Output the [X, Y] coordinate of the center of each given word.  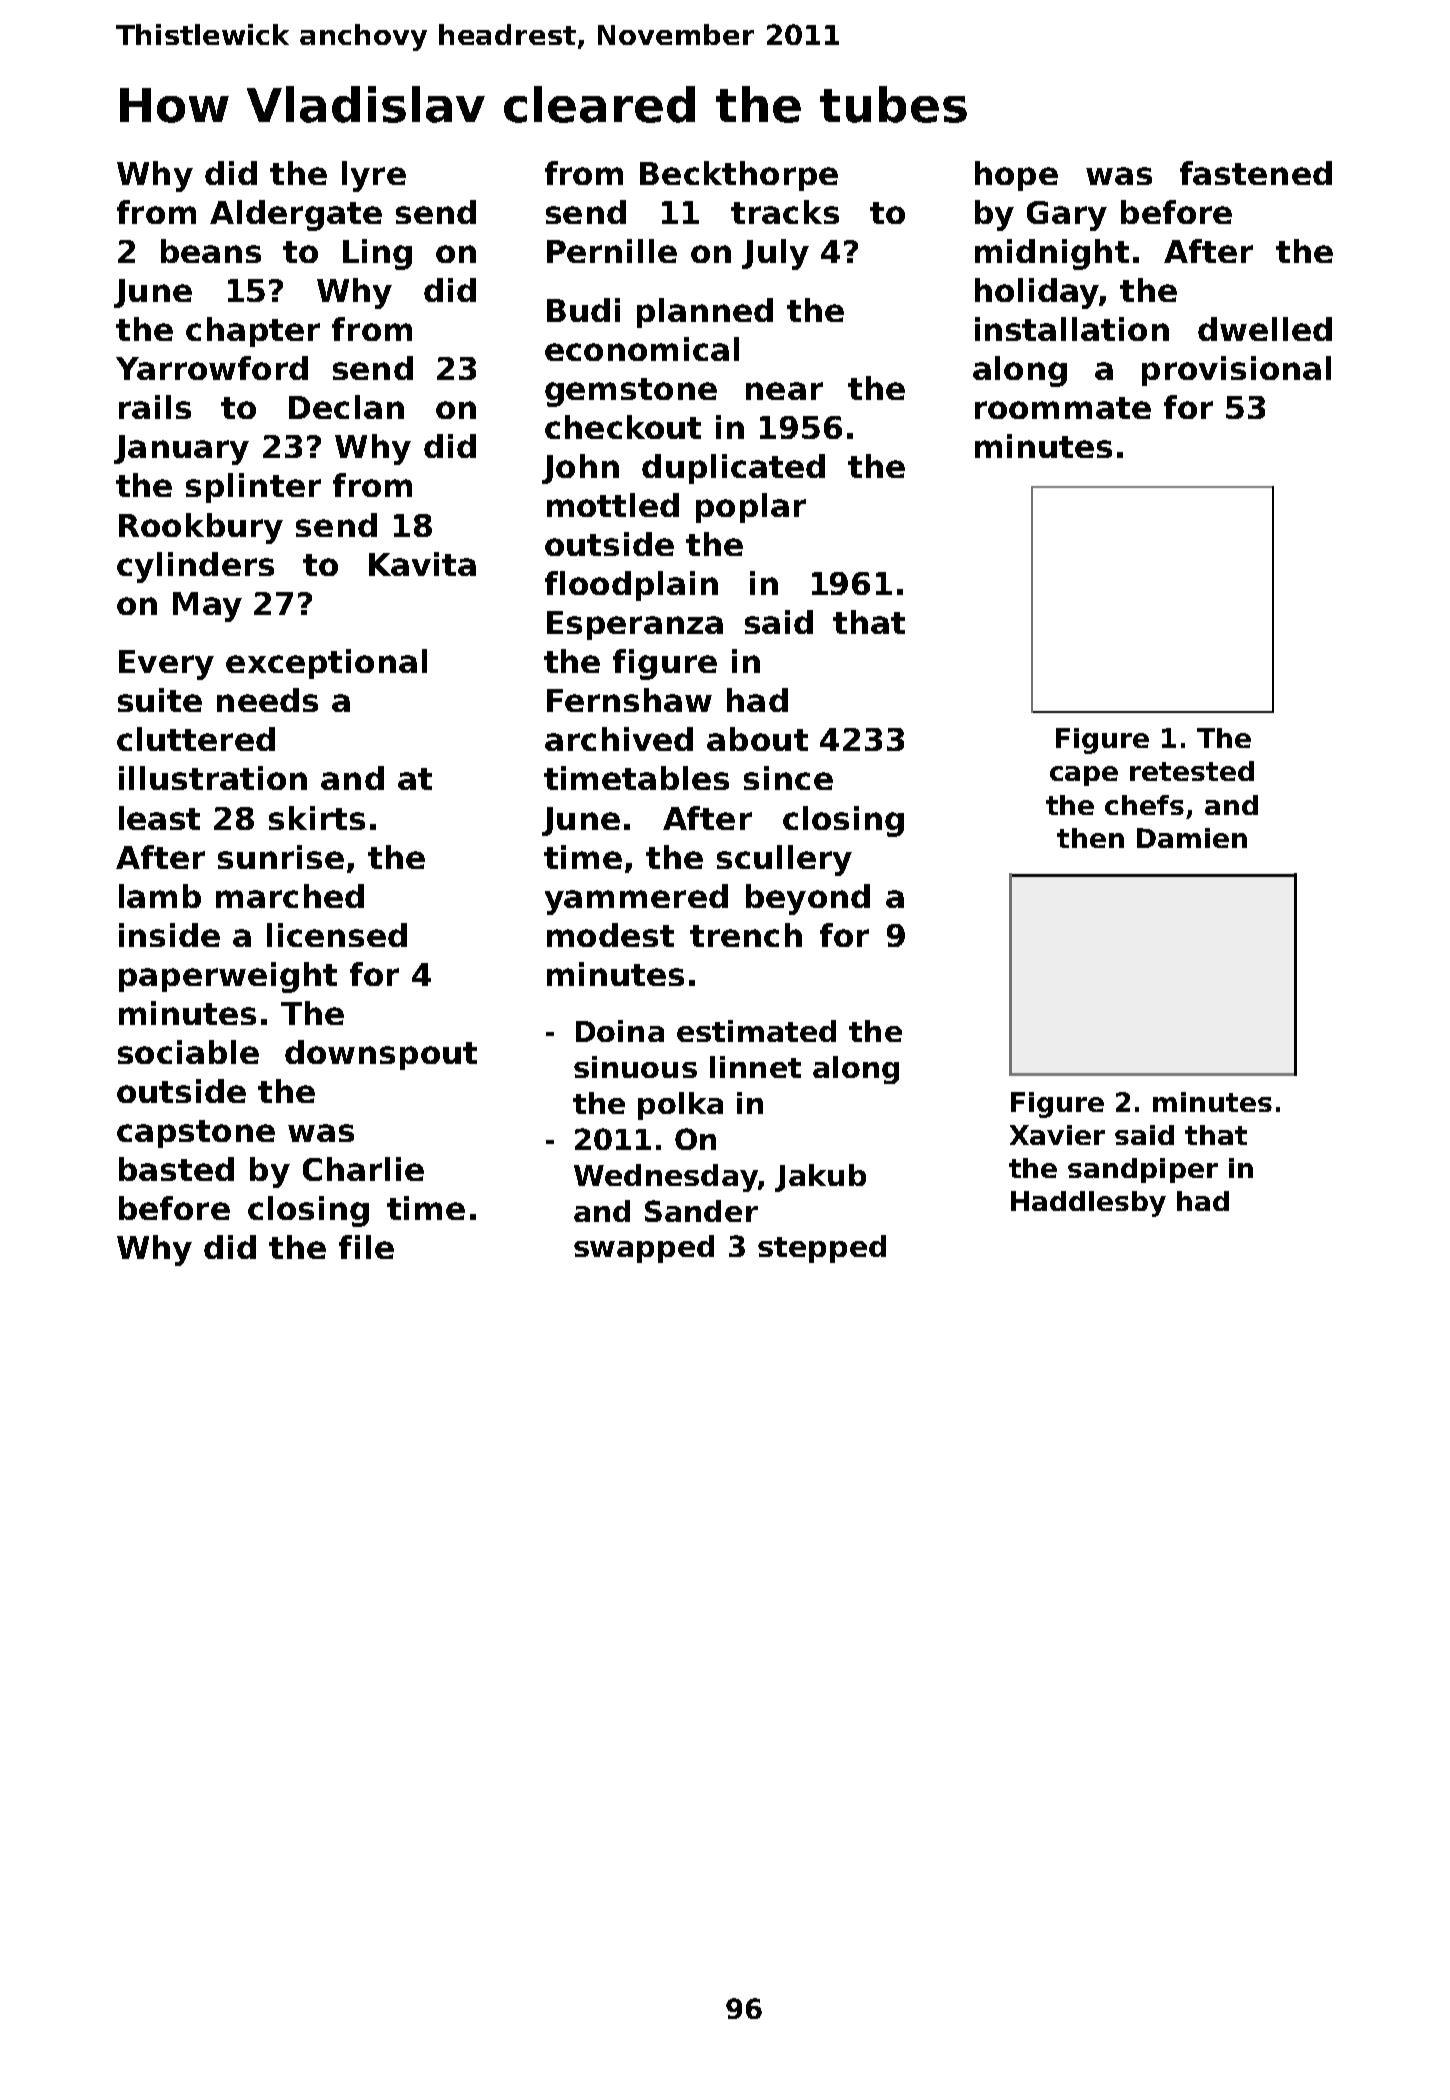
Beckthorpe [739, 176]
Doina [620, 1031]
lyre [374, 176]
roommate [1063, 408]
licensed [337, 935]
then [1090, 838]
